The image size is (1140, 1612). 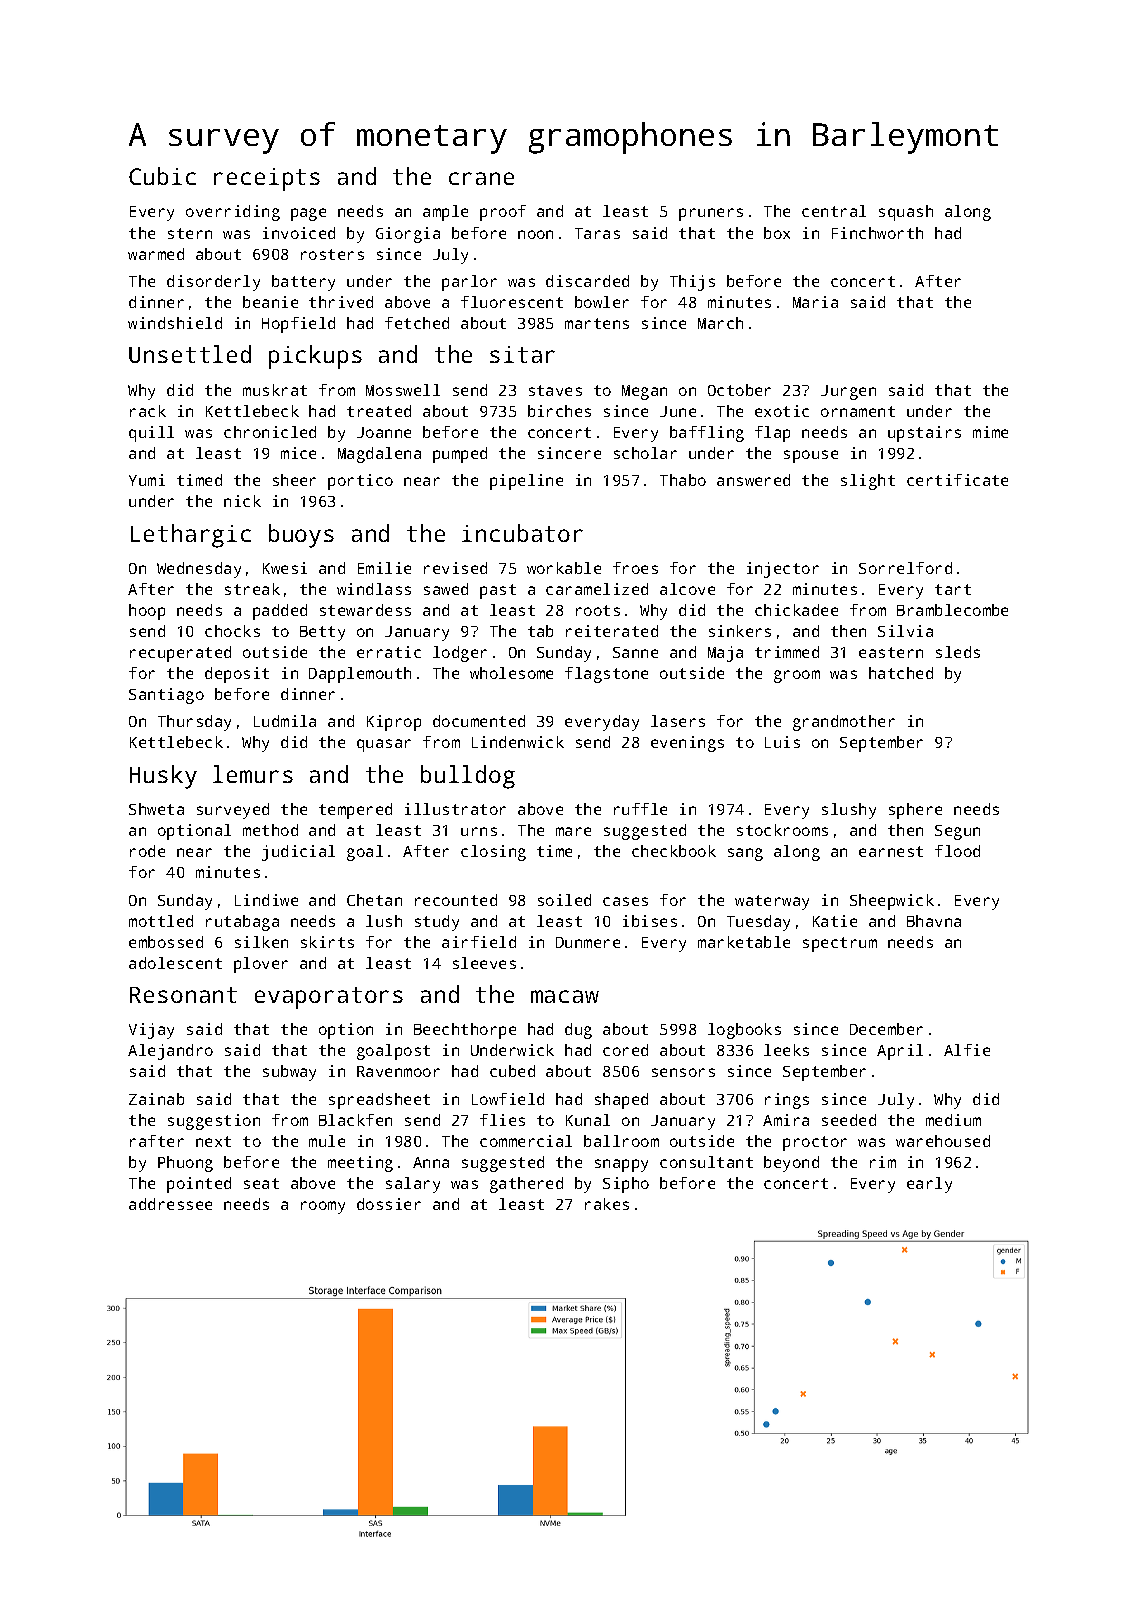 What do you see at coordinates (929, 1185) in the image?
I see `early` at bounding box center [929, 1185].
